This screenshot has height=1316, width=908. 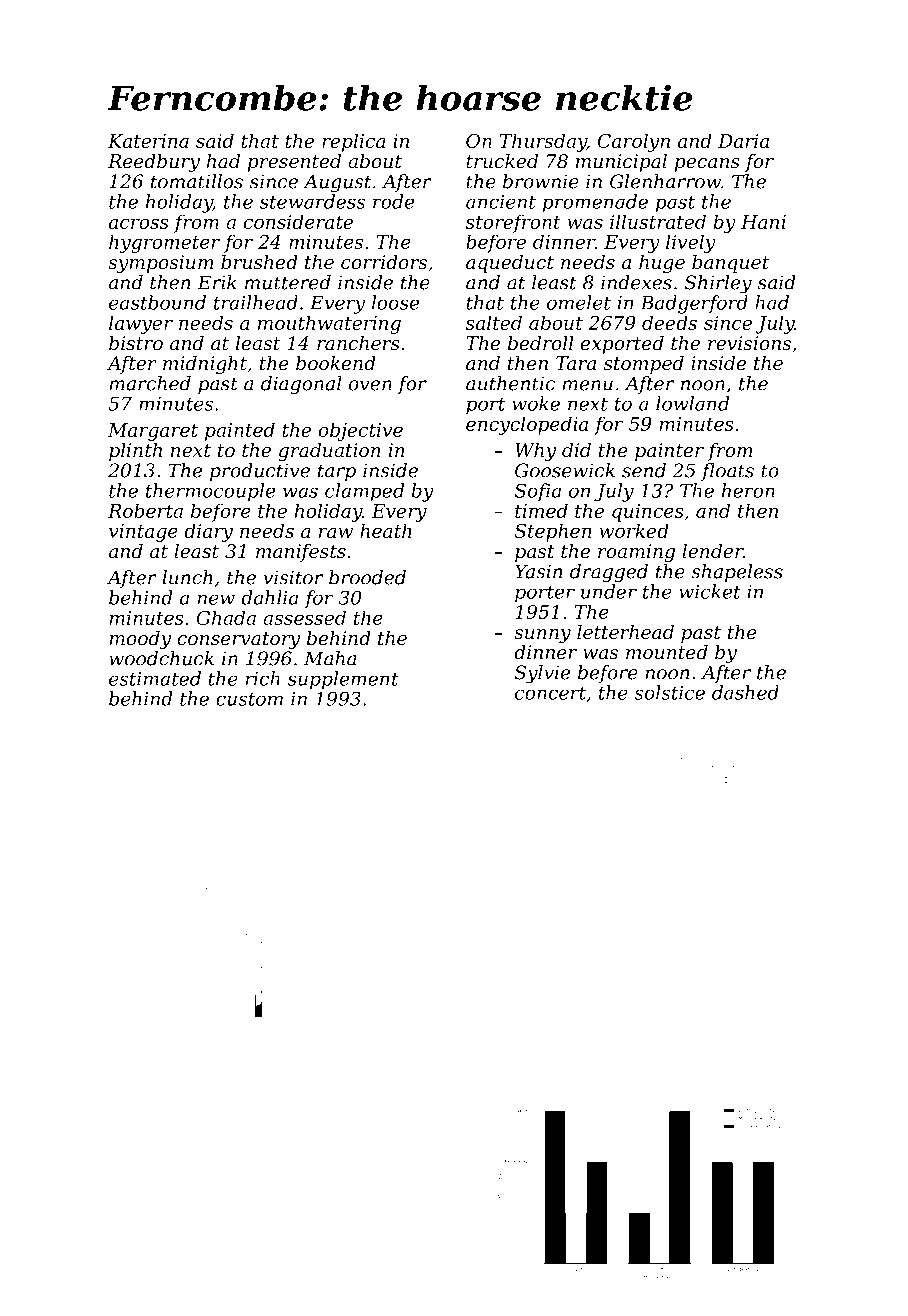 What do you see at coordinates (354, 142) in the screenshot?
I see `replica` at bounding box center [354, 142].
